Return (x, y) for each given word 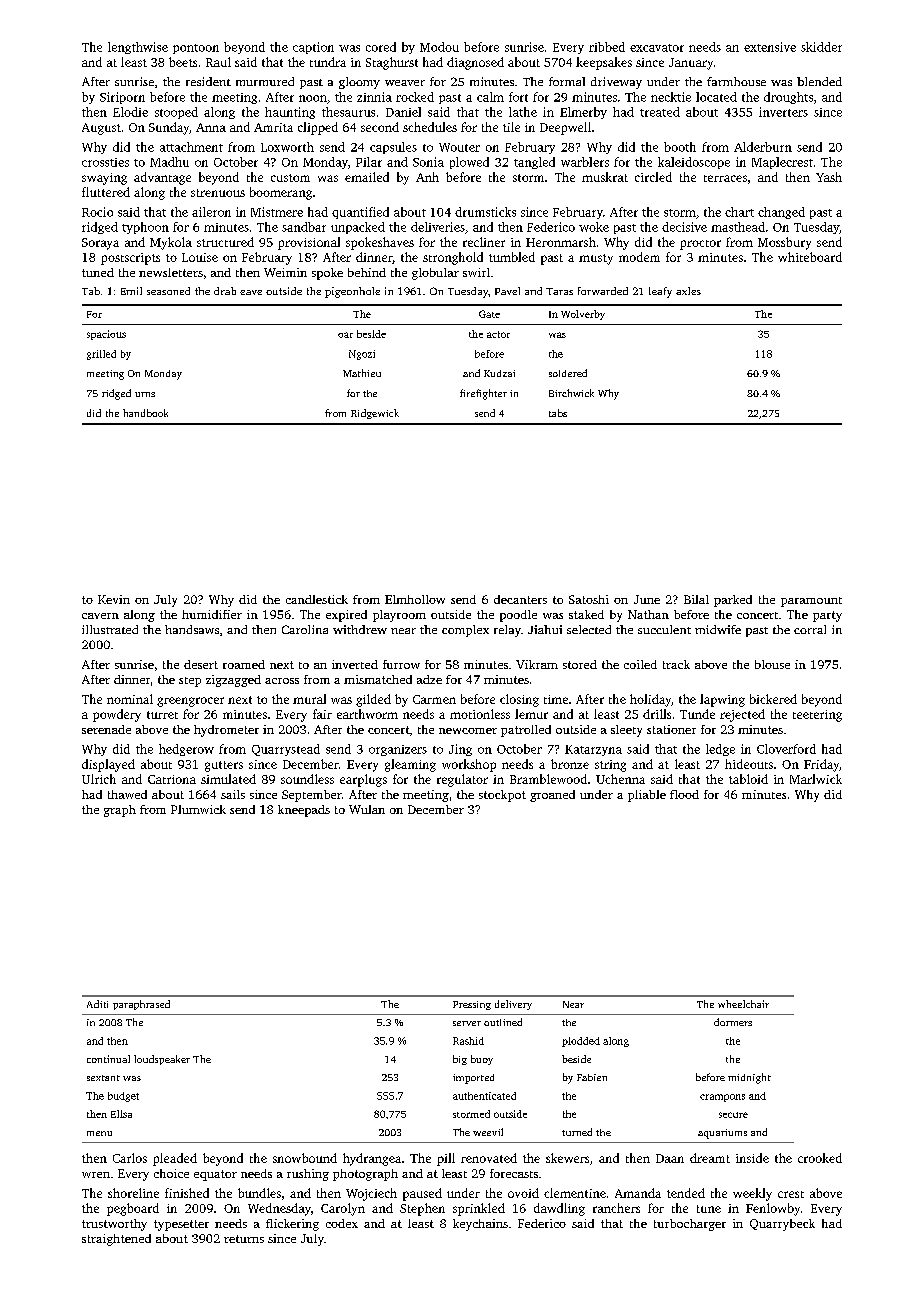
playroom (399, 616)
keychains (480, 1225)
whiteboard (810, 257)
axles (688, 291)
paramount (811, 602)
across (282, 681)
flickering (292, 1225)
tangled (534, 163)
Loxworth (287, 147)
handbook (145, 413)
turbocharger (690, 1225)
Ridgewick (375, 414)
